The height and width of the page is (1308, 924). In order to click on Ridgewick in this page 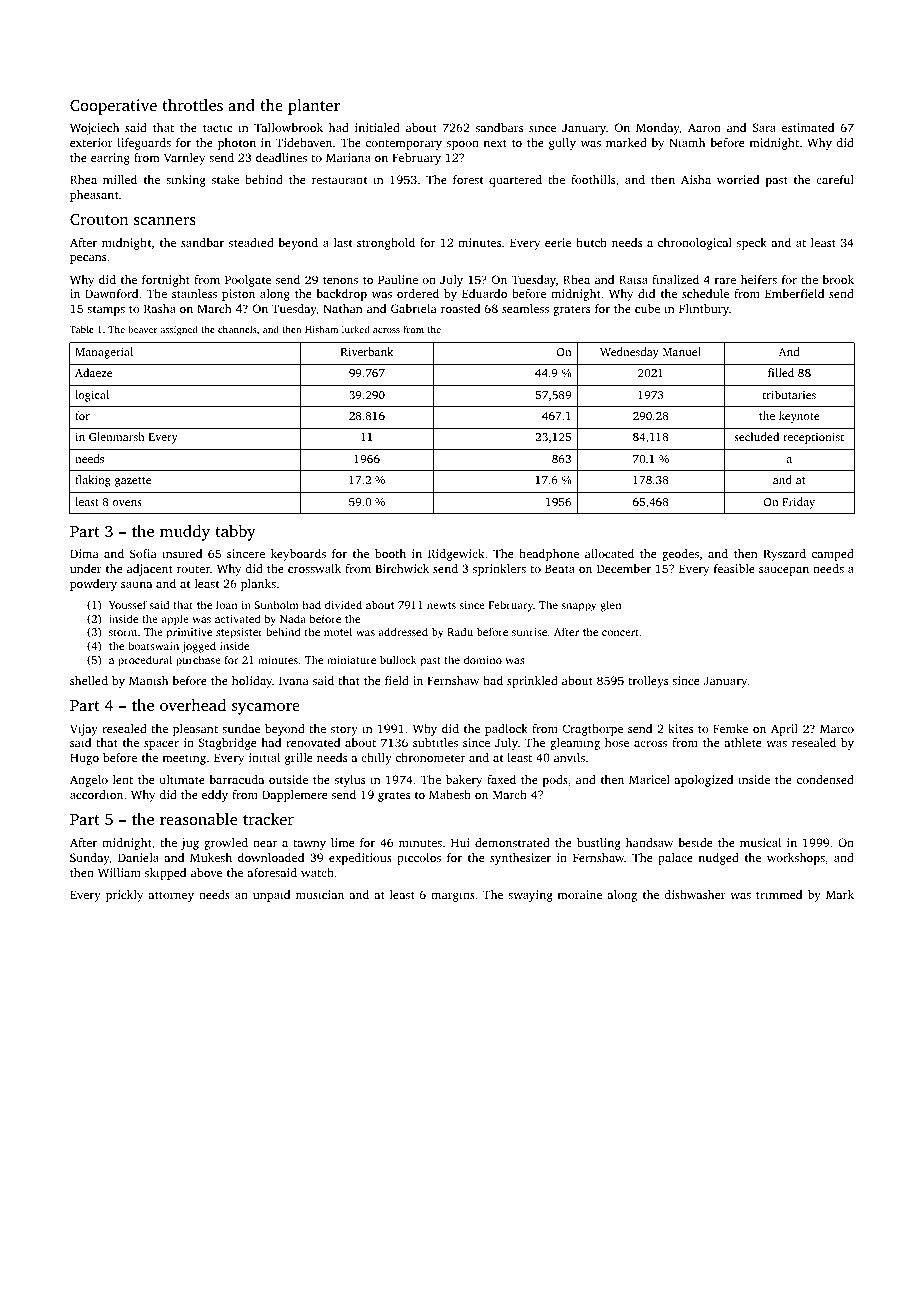, I will do `click(456, 555)`.
